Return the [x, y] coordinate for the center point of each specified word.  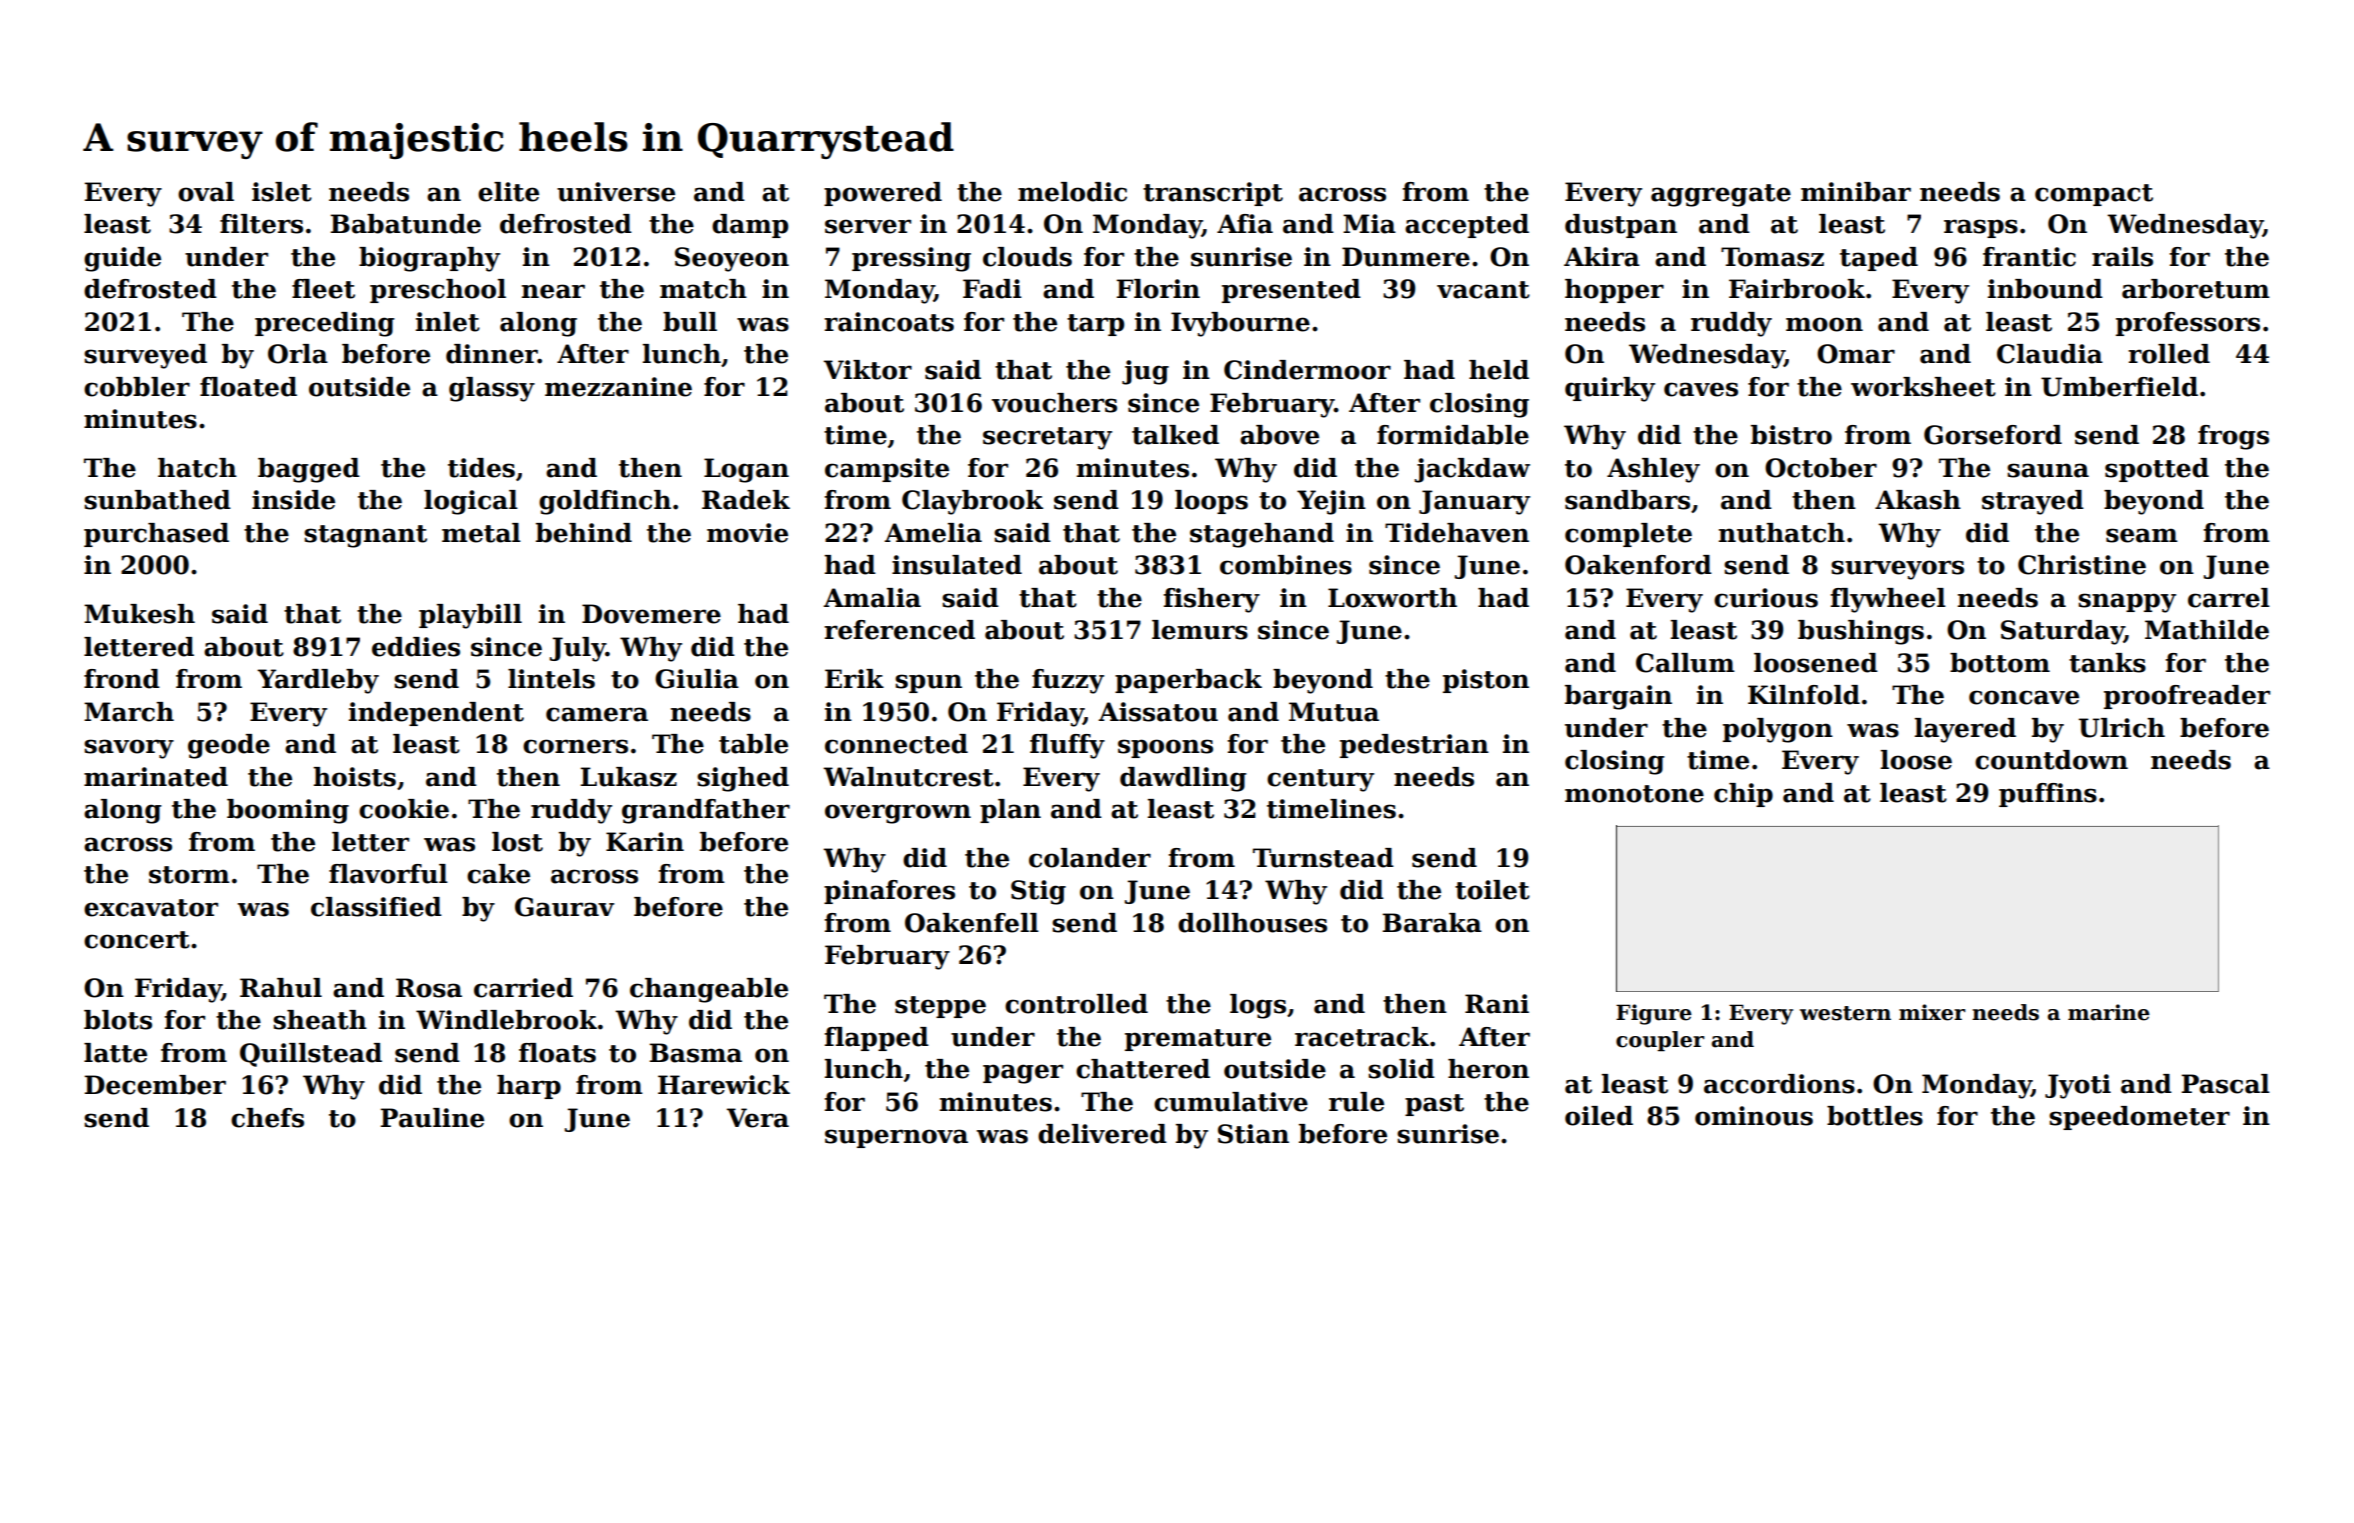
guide [122, 259]
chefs [267, 1118]
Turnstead [1323, 858]
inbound [2045, 289]
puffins [2048, 795]
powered [883, 194]
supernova [896, 1138]
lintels [551, 679]
